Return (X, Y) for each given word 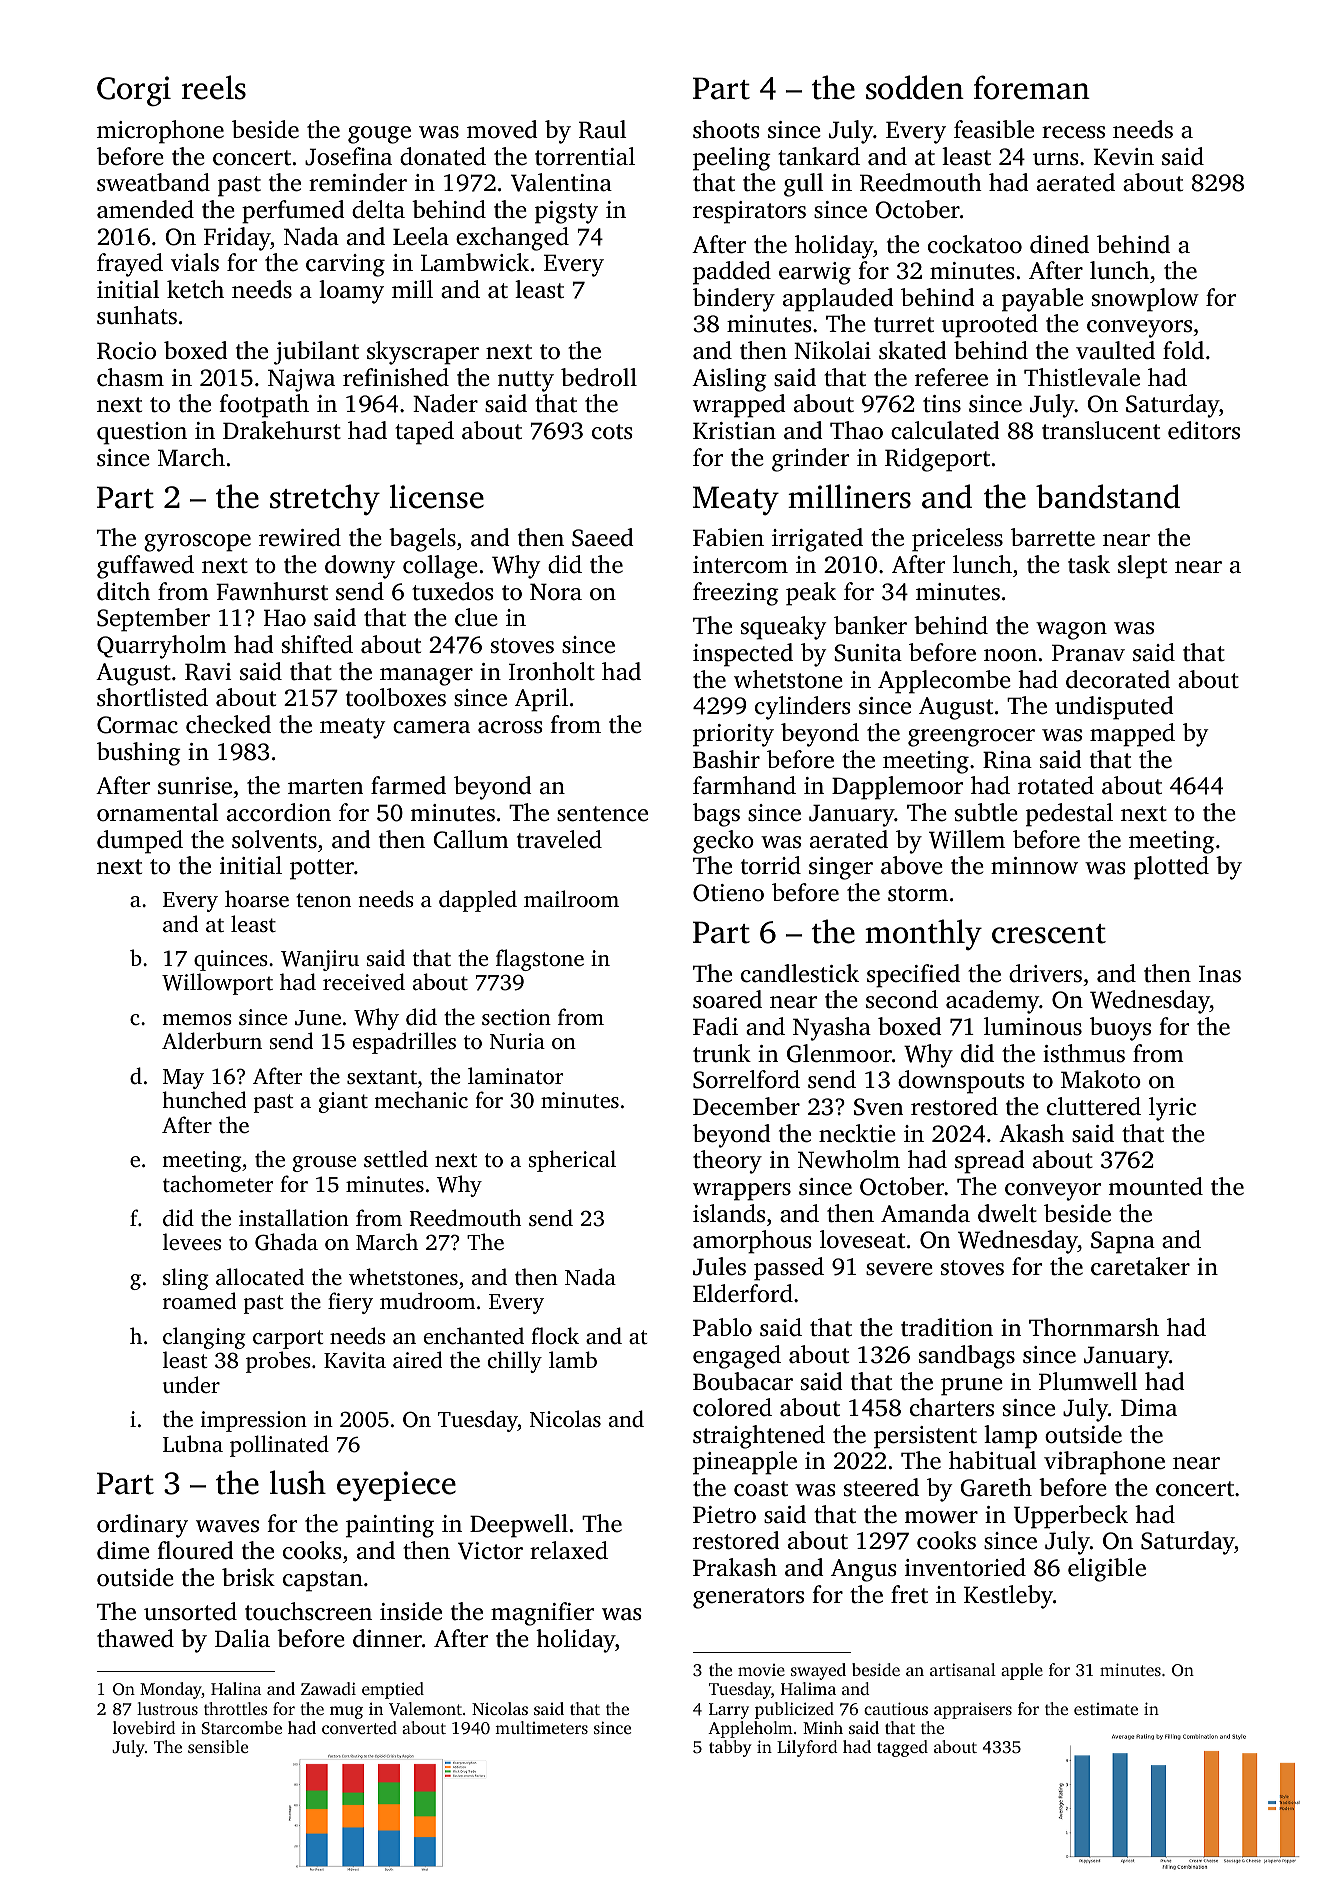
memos (197, 1019)
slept (1142, 567)
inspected (743, 655)
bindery (734, 300)
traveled (559, 839)
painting (390, 1526)
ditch (123, 591)
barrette (1053, 537)
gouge (379, 135)
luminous (1033, 1026)
